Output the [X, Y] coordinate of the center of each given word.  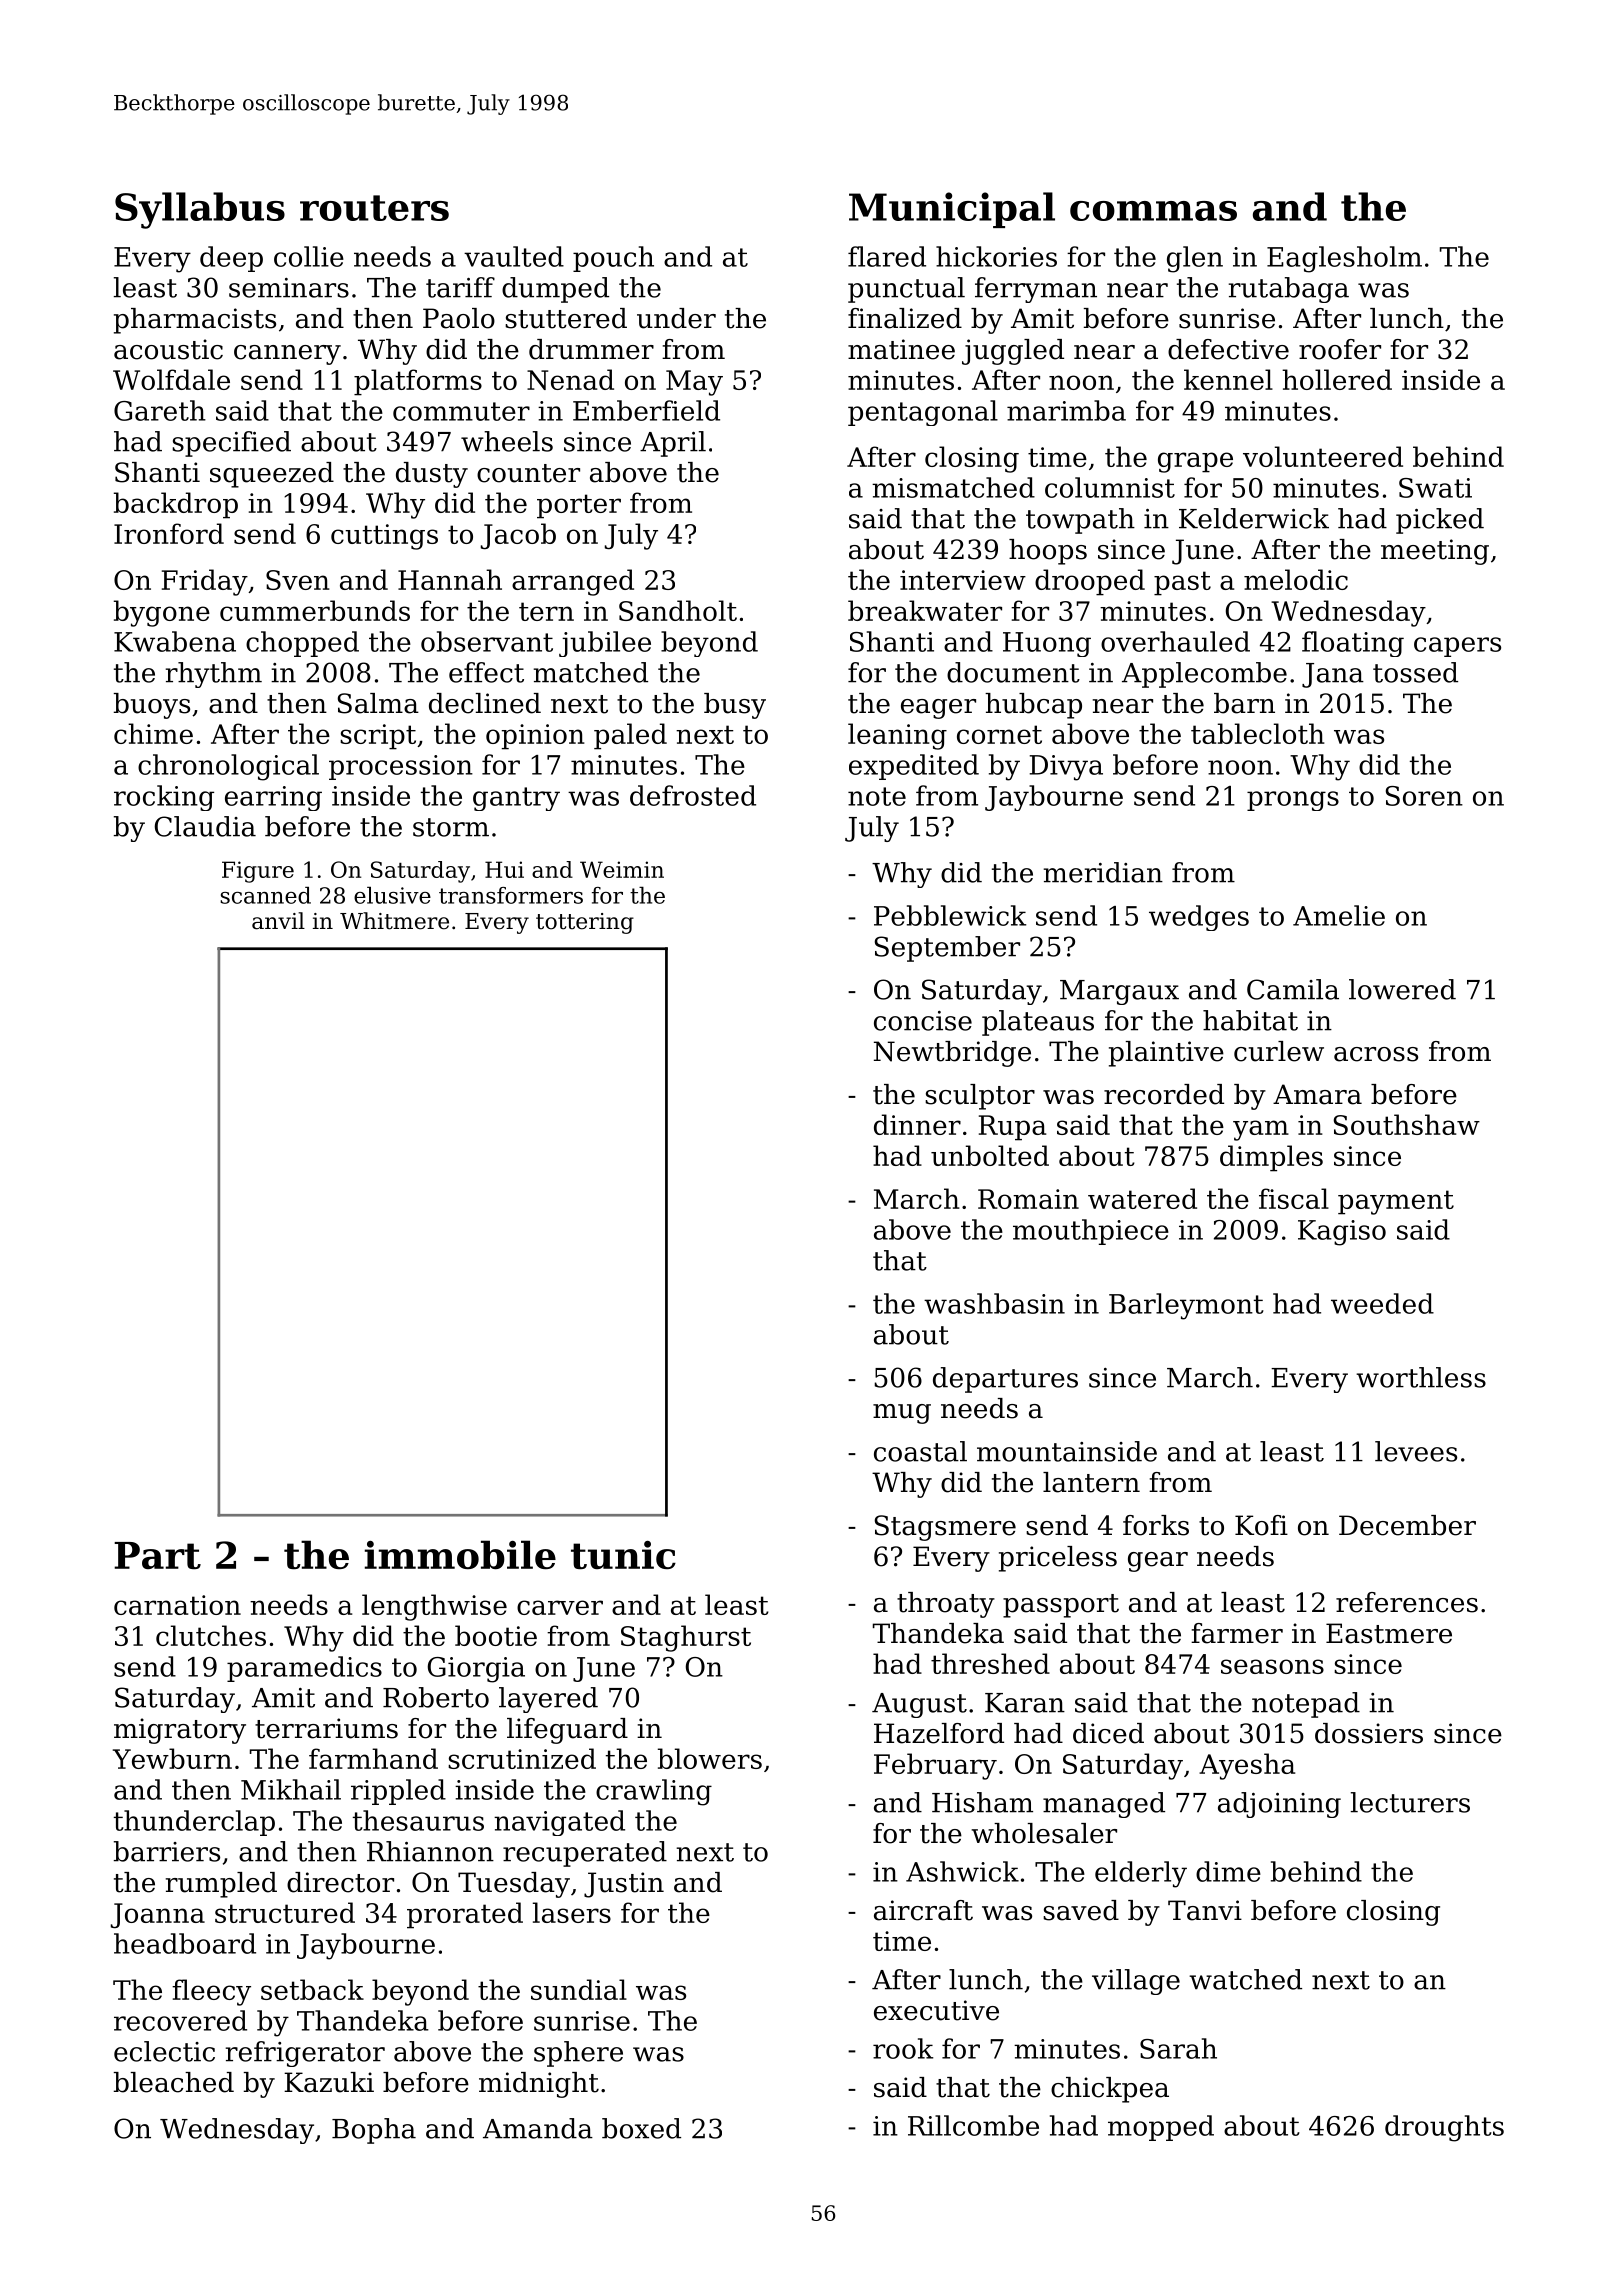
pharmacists [195, 321]
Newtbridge [952, 1054]
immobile [460, 1555]
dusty [432, 475]
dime [1228, 1871]
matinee [901, 349]
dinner [917, 1124]
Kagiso [1342, 1233]
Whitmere [394, 921]
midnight [539, 2085]
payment [1396, 1202]
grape [1195, 462]
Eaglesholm [1344, 259]
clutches [211, 1635]
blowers [710, 1758]
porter [579, 506]
